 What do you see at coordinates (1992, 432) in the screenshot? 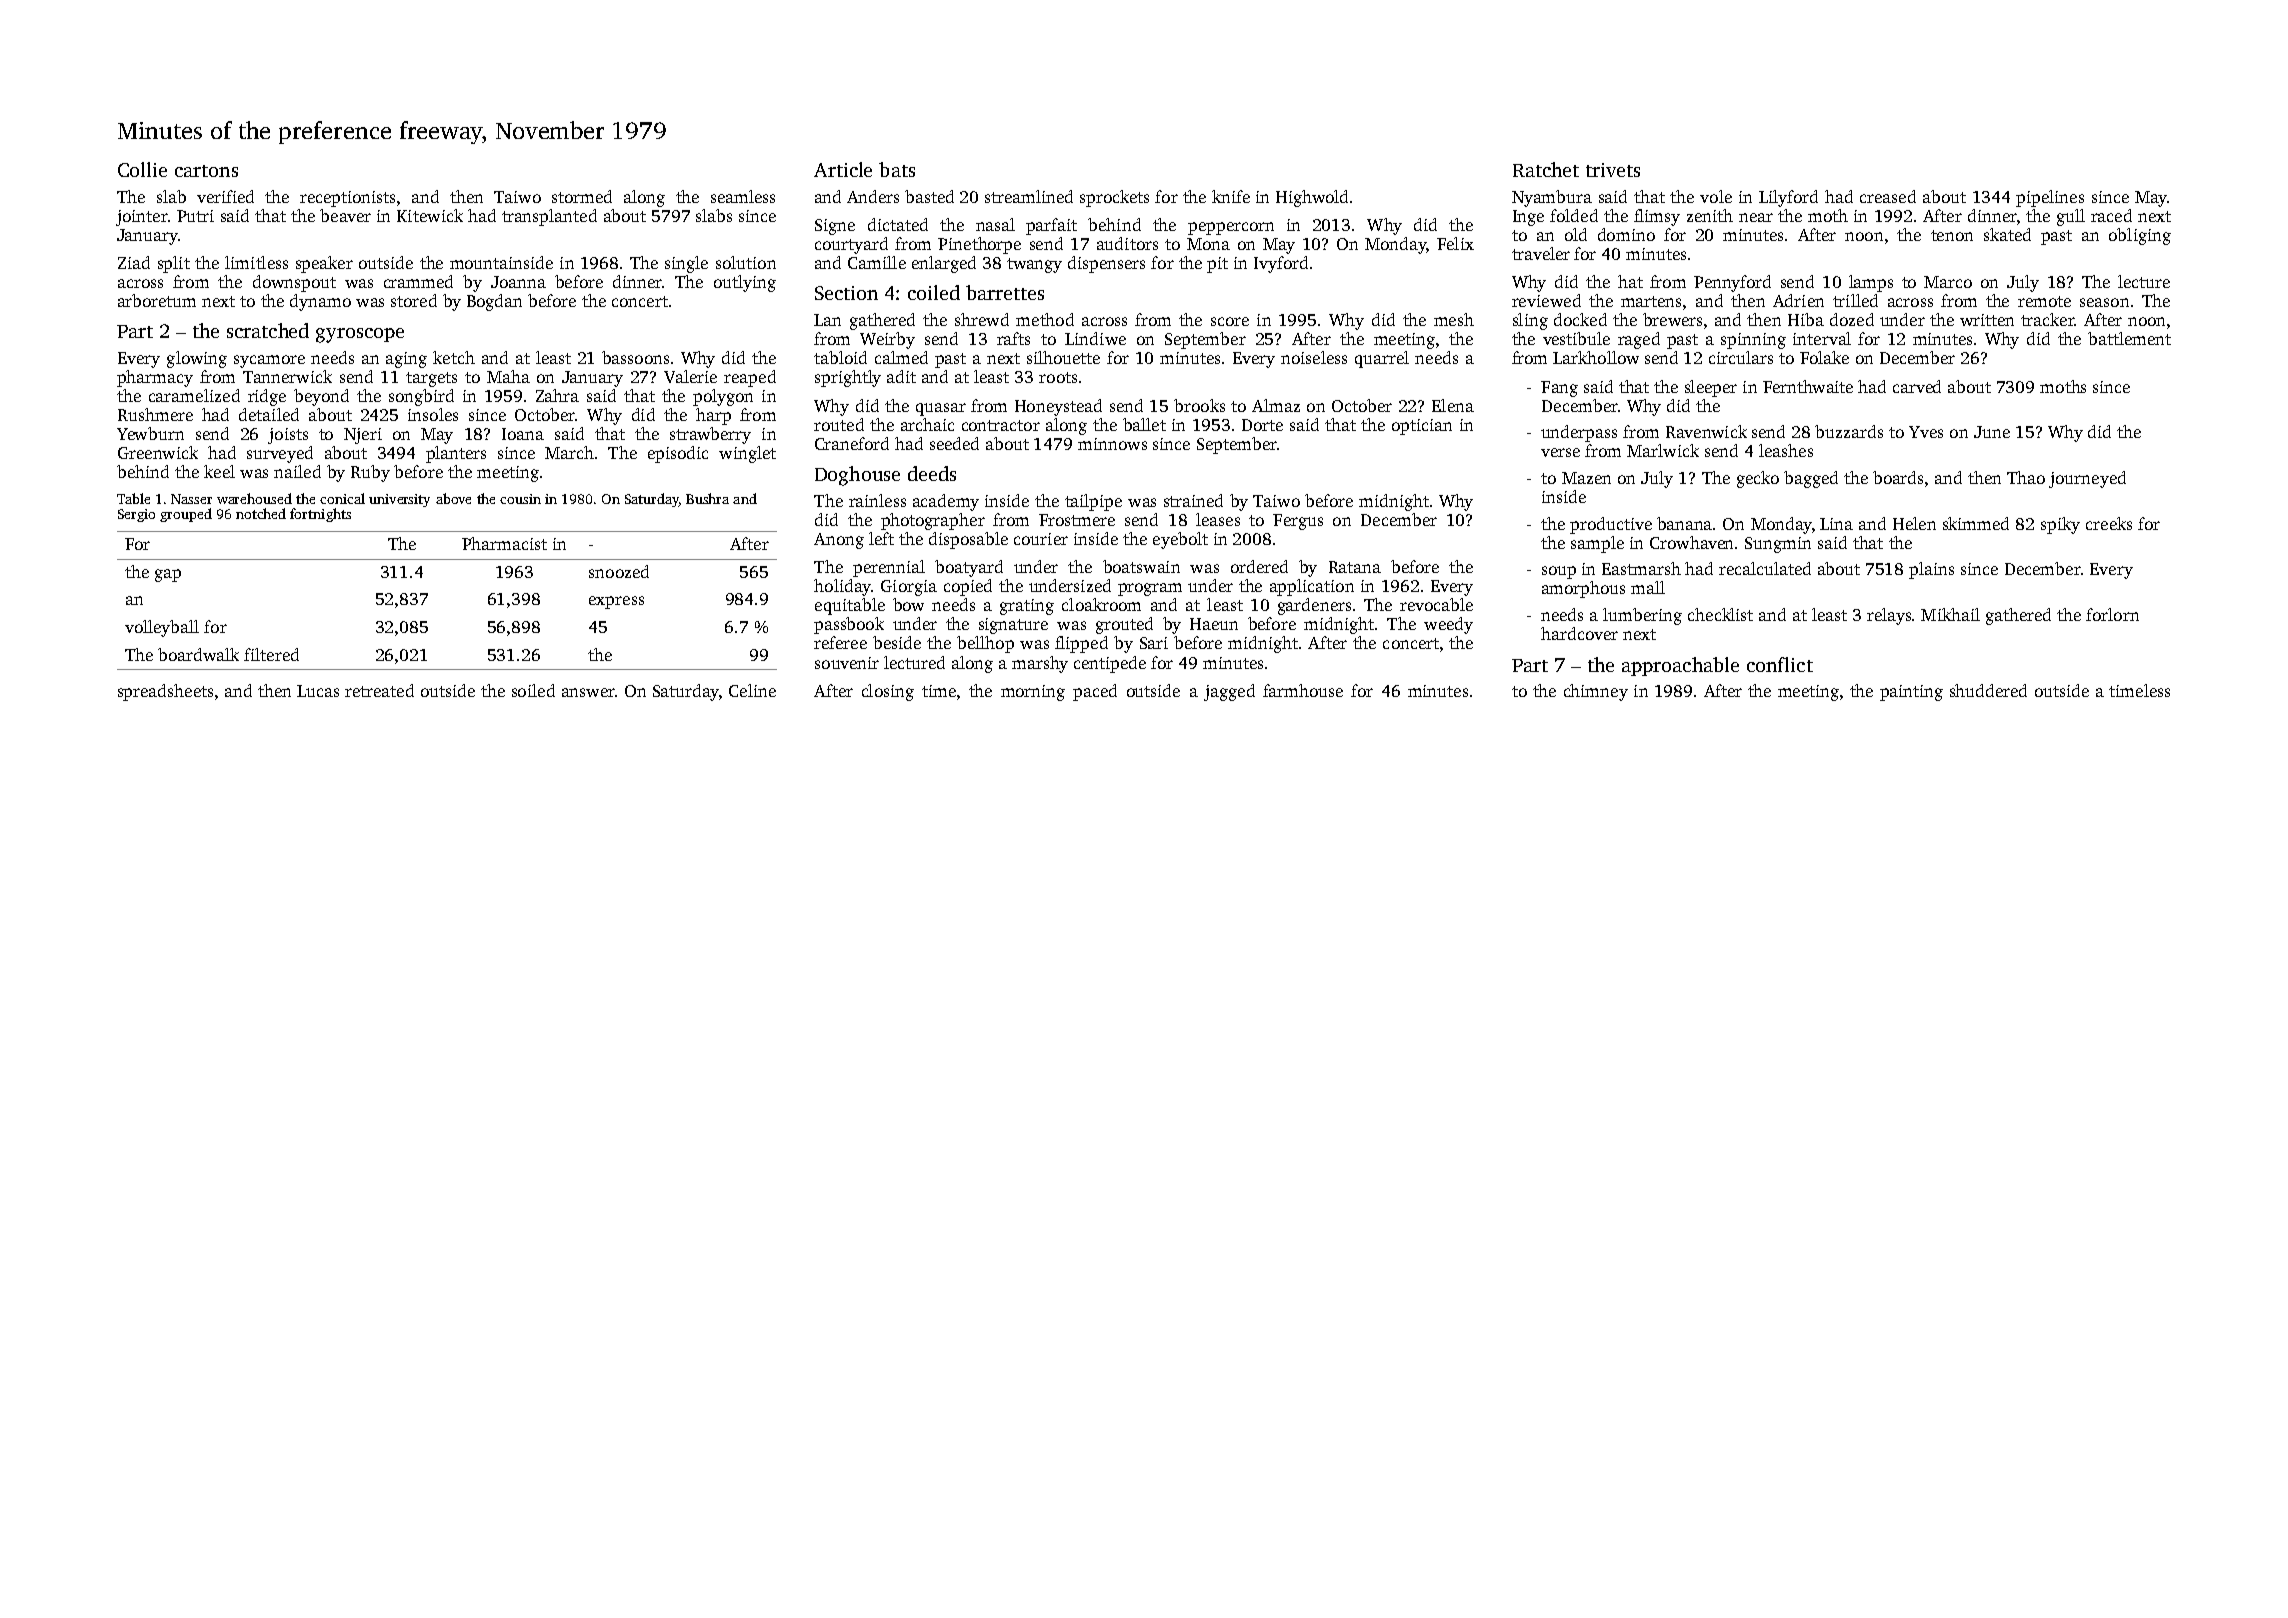
I see `June` at bounding box center [1992, 432].
